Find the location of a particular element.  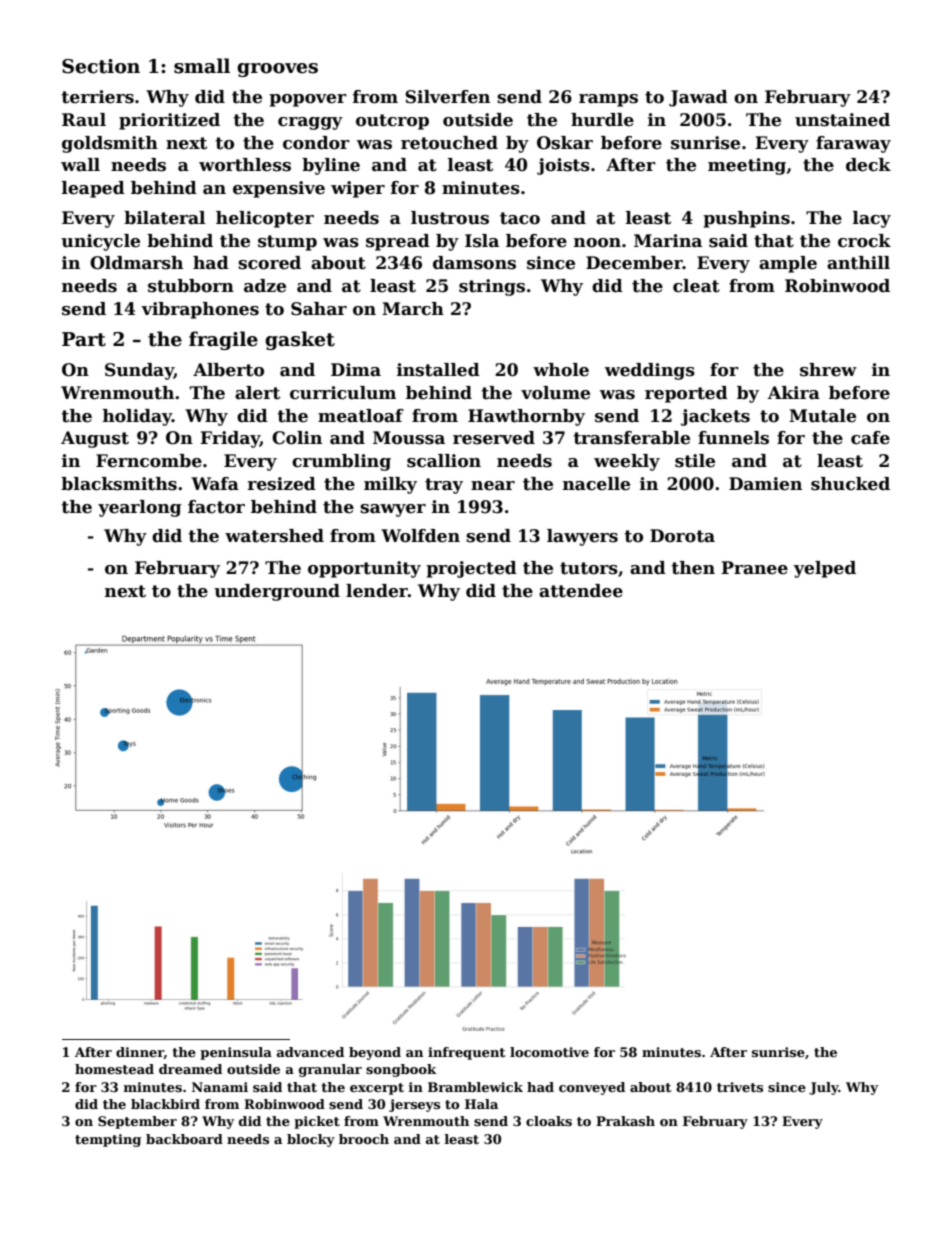

shrew is located at coordinates (828, 370).
